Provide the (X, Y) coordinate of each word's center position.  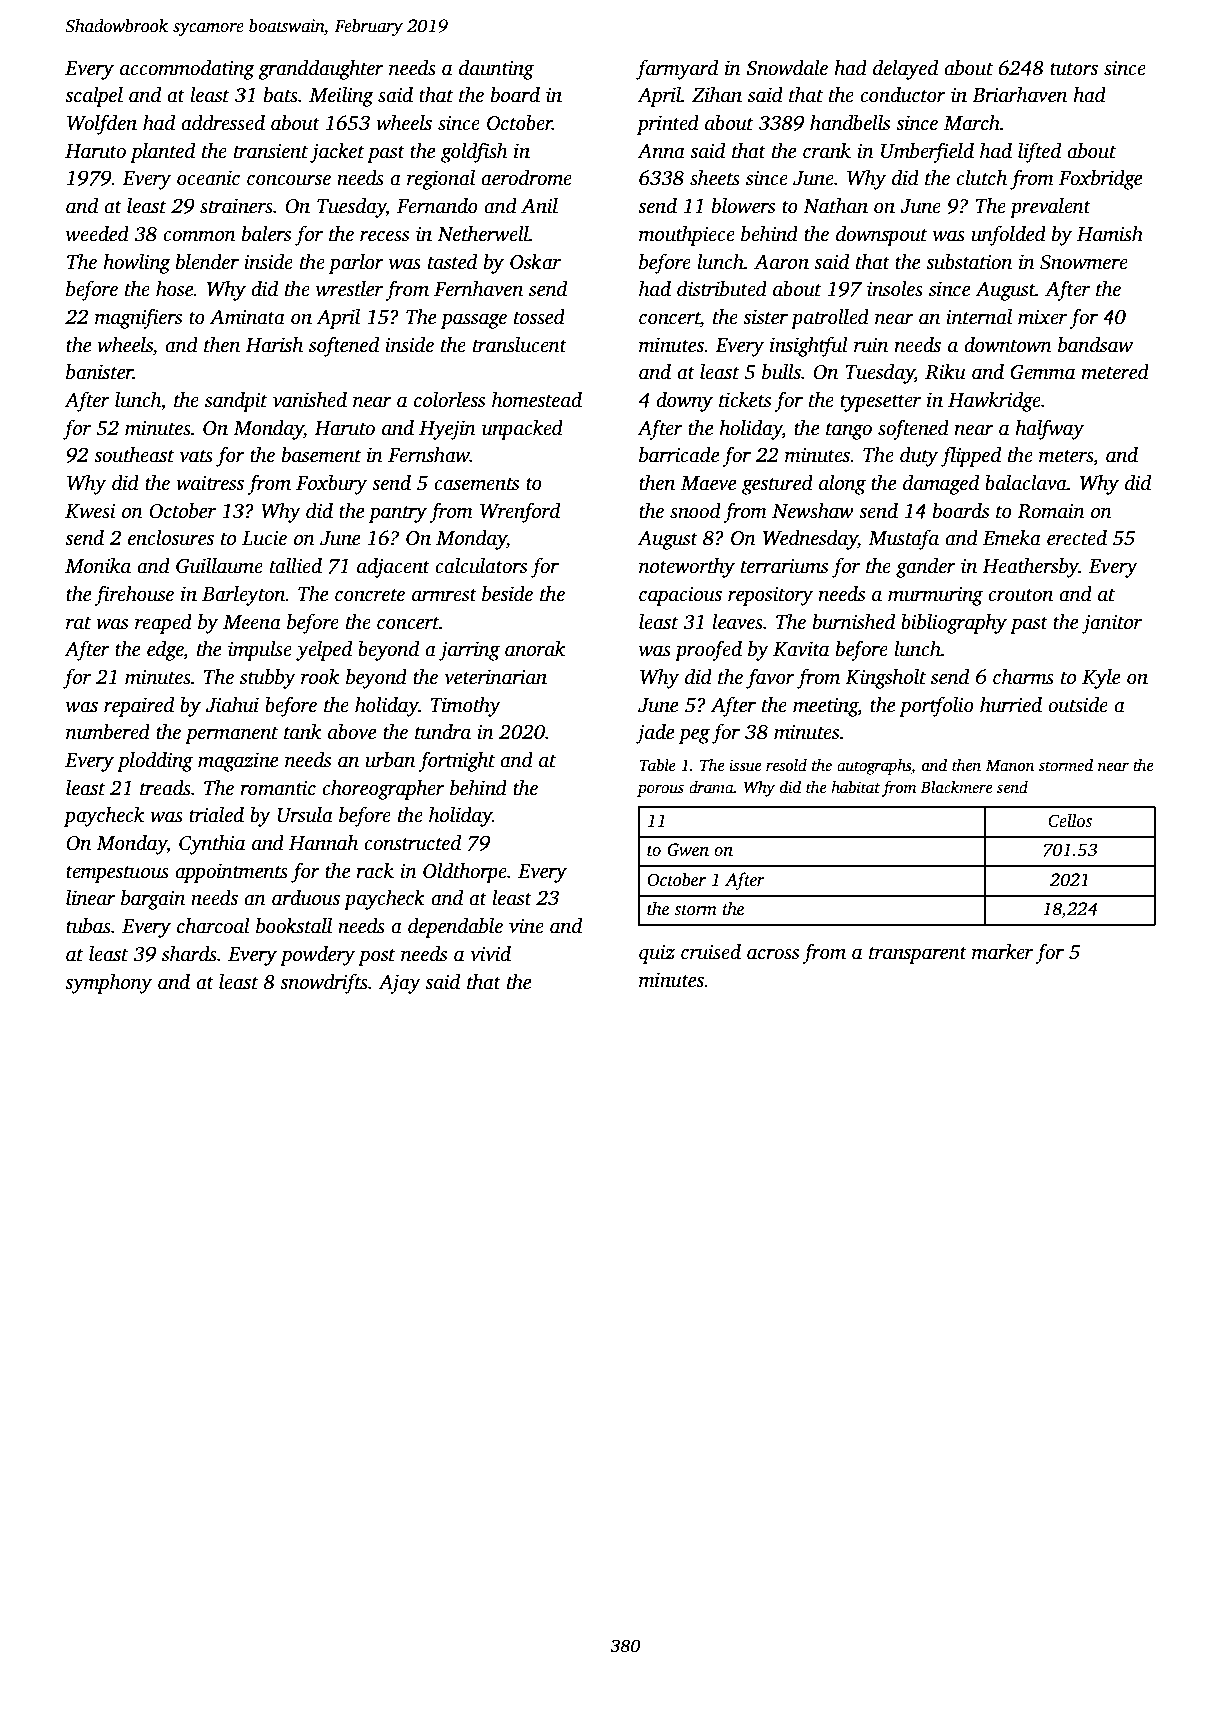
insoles (895, 289)
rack (375, 871)
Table (658, 765)
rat (78, 623)
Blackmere (956, 787)
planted (162, 153)
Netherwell (483, 234)
